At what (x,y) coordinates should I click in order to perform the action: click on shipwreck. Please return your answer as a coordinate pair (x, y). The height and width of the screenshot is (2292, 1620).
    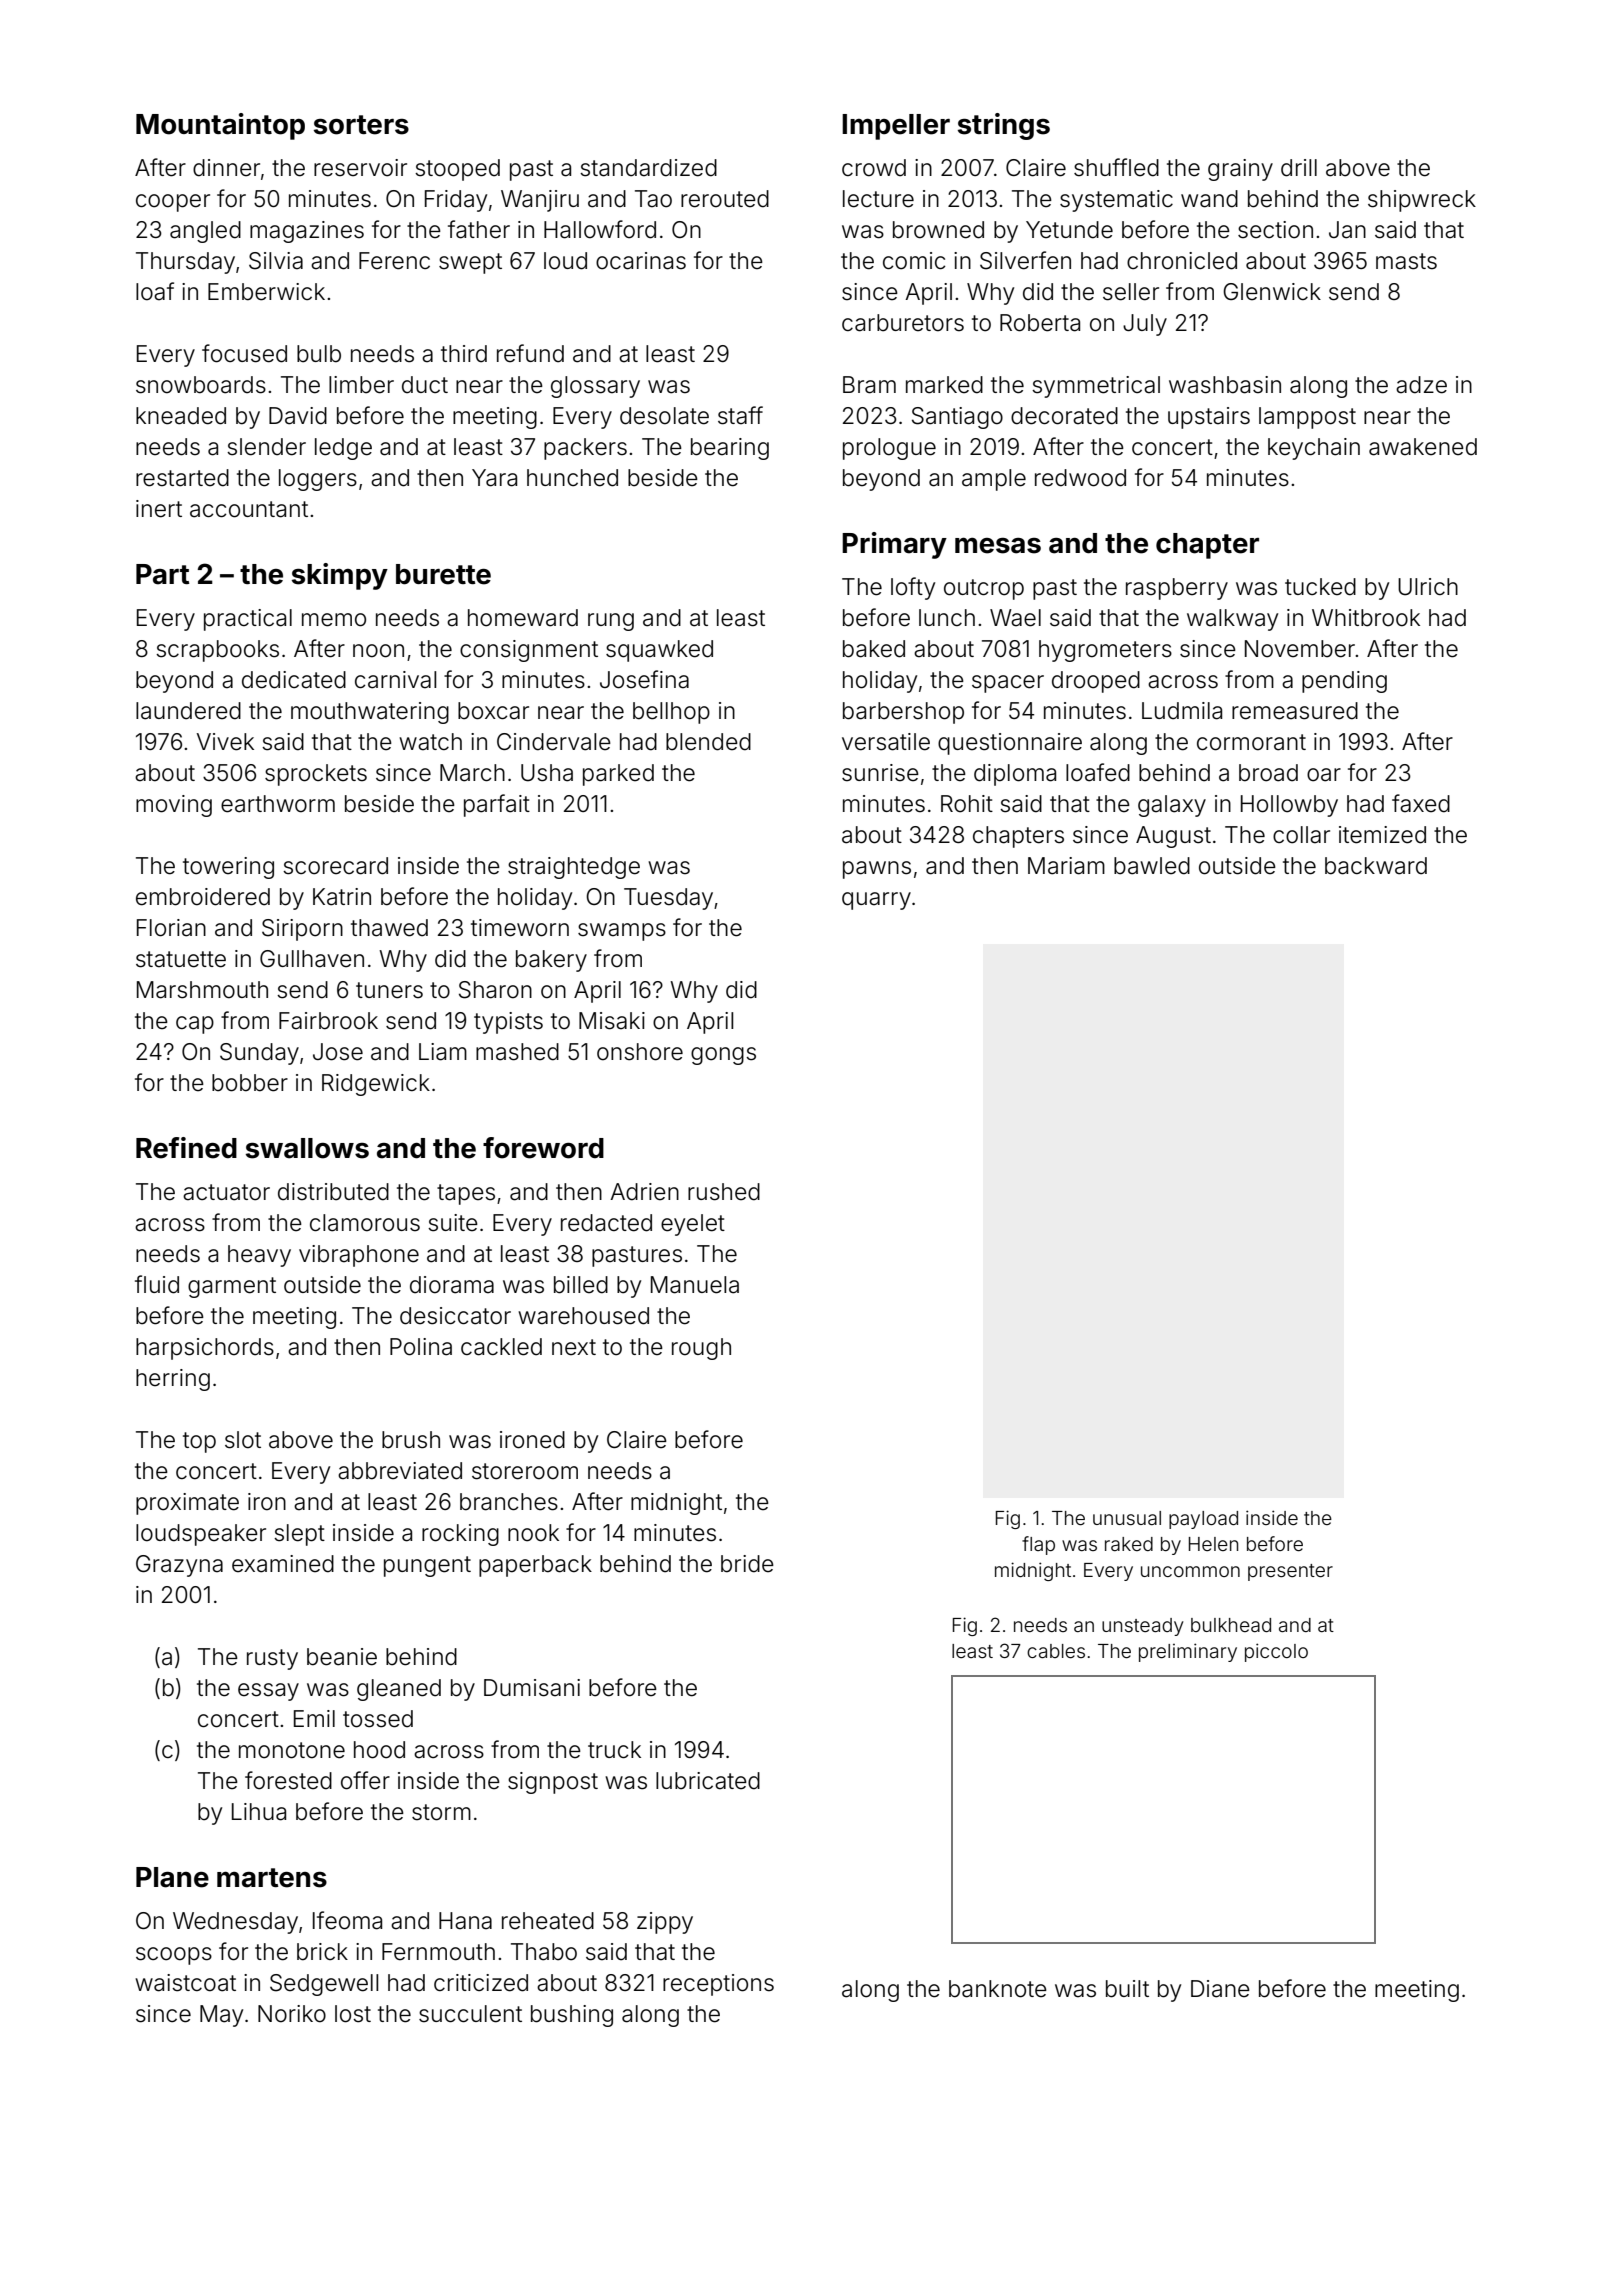
    Looking at the image, I should click on (1422, 201).
